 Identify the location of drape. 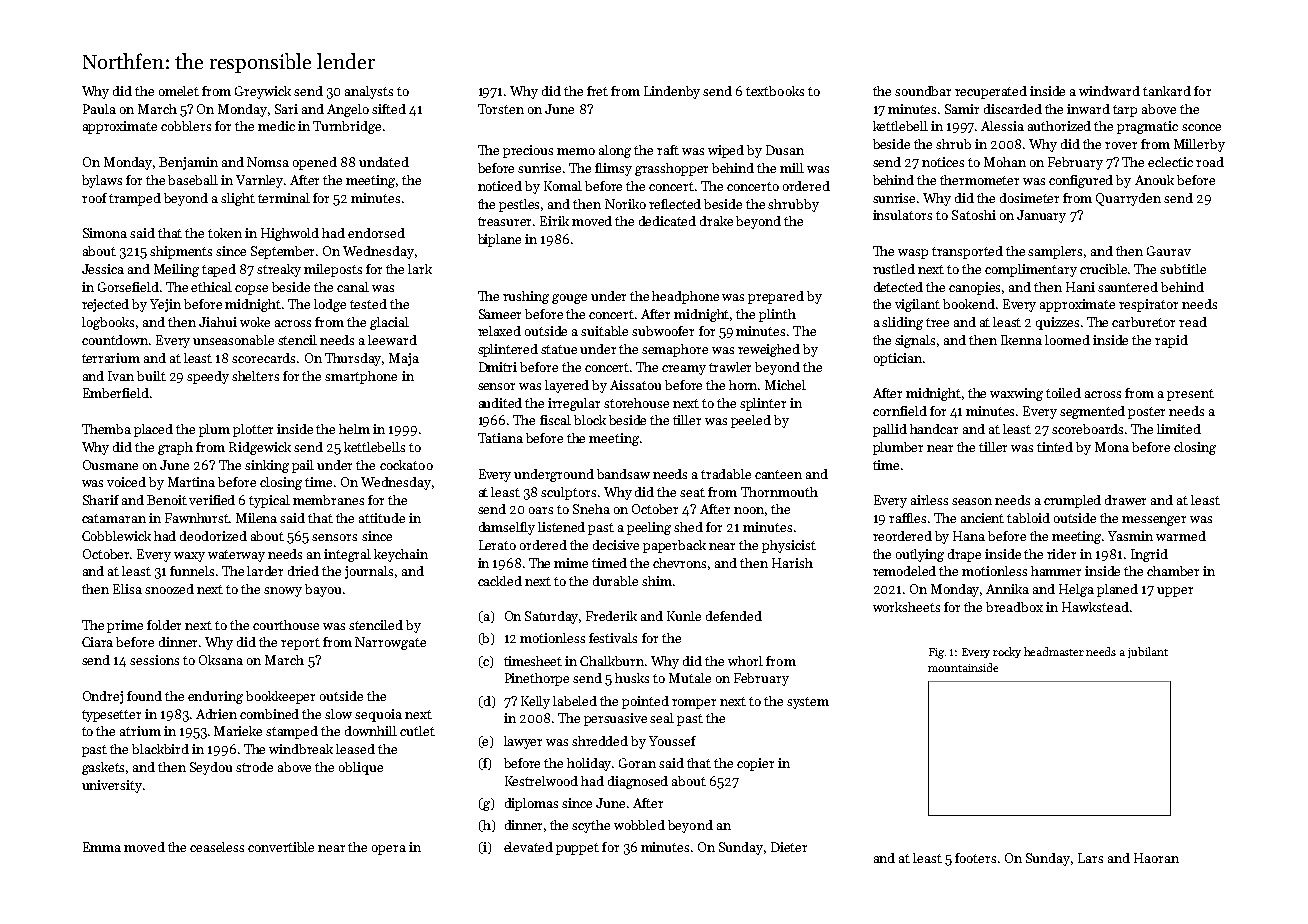
(964, 555).
